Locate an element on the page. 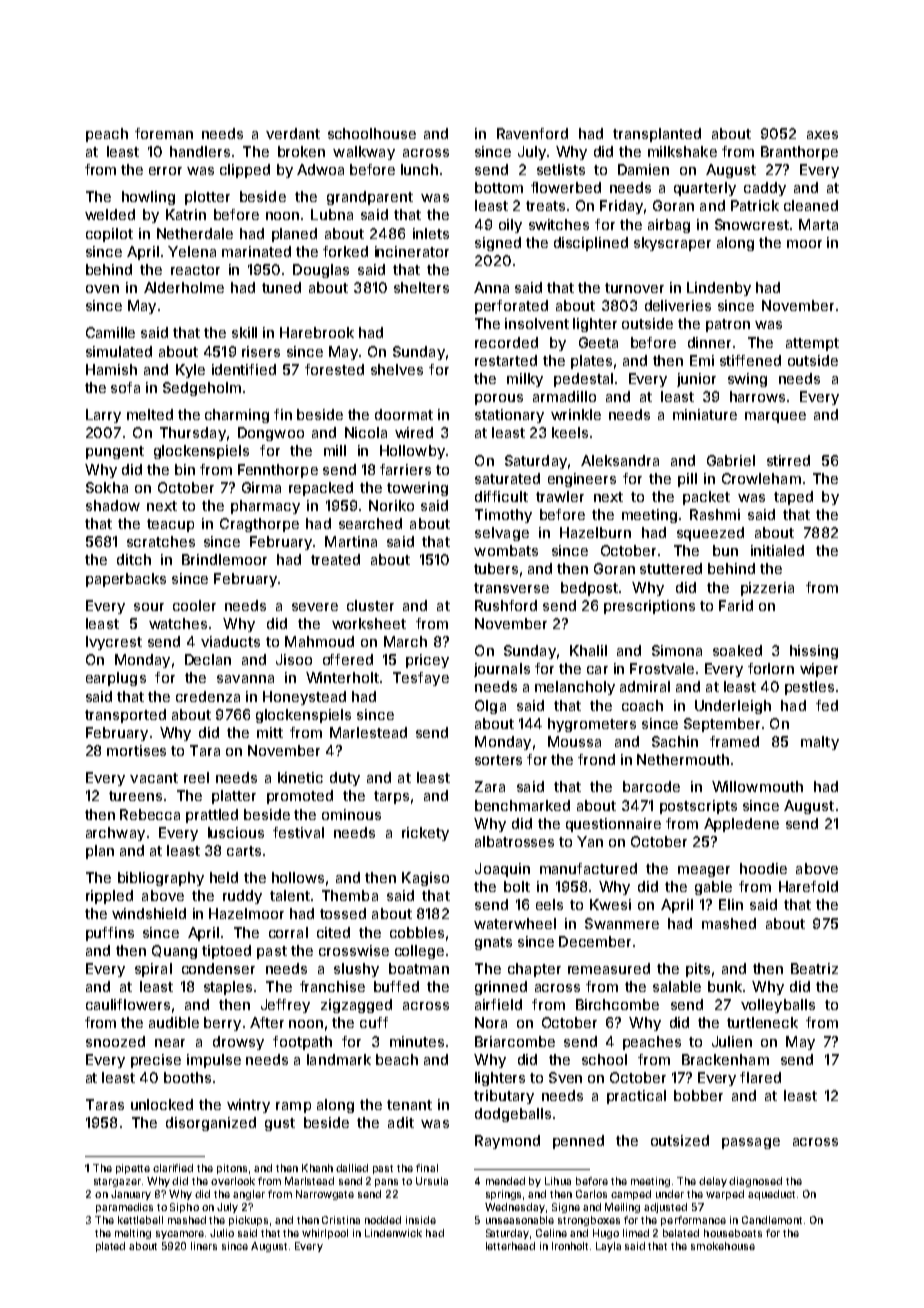  bin is located at coordinates (185, 469).
